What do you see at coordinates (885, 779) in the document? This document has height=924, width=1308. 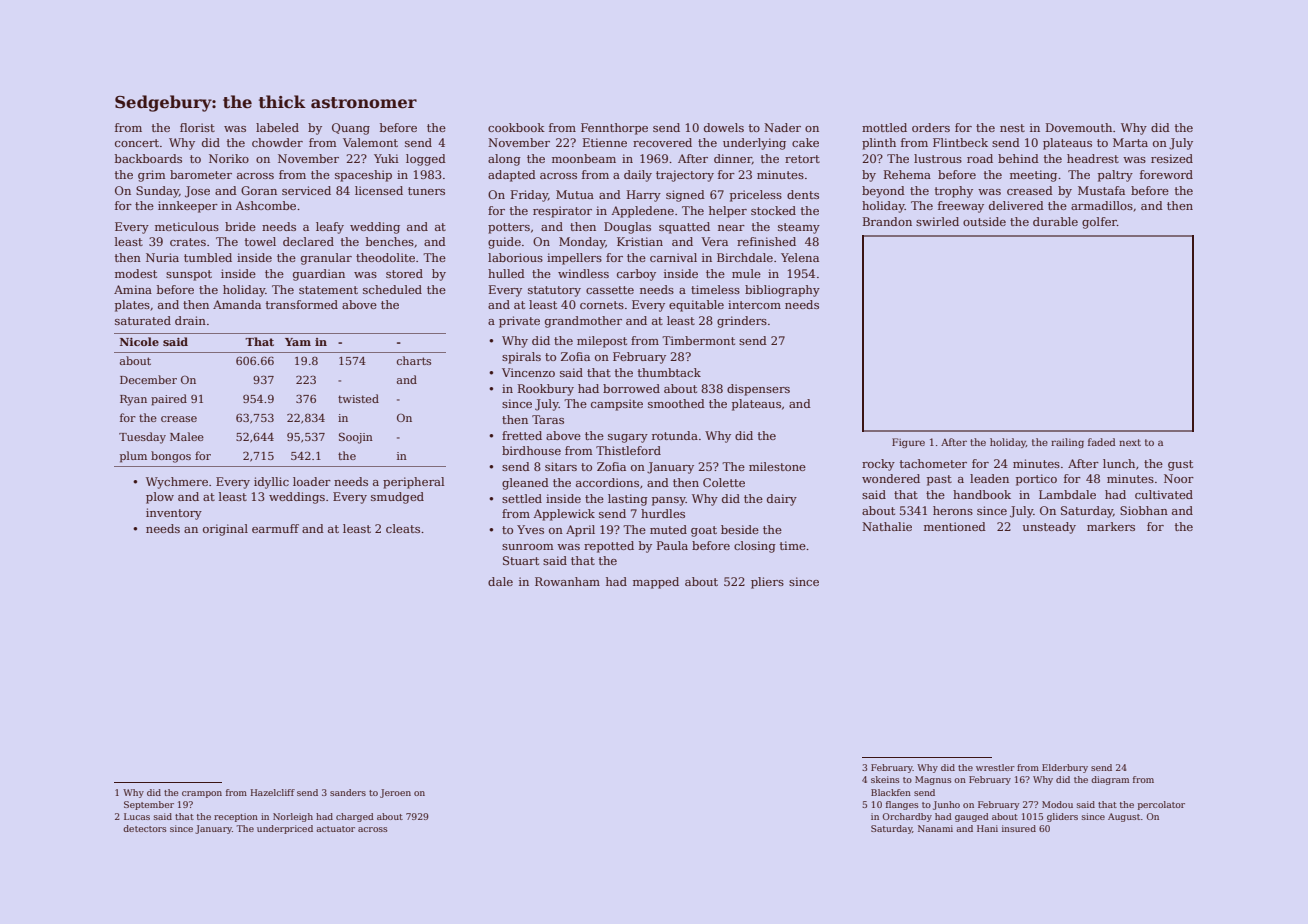 I see `skeins` at bounding box center [885, 779].
